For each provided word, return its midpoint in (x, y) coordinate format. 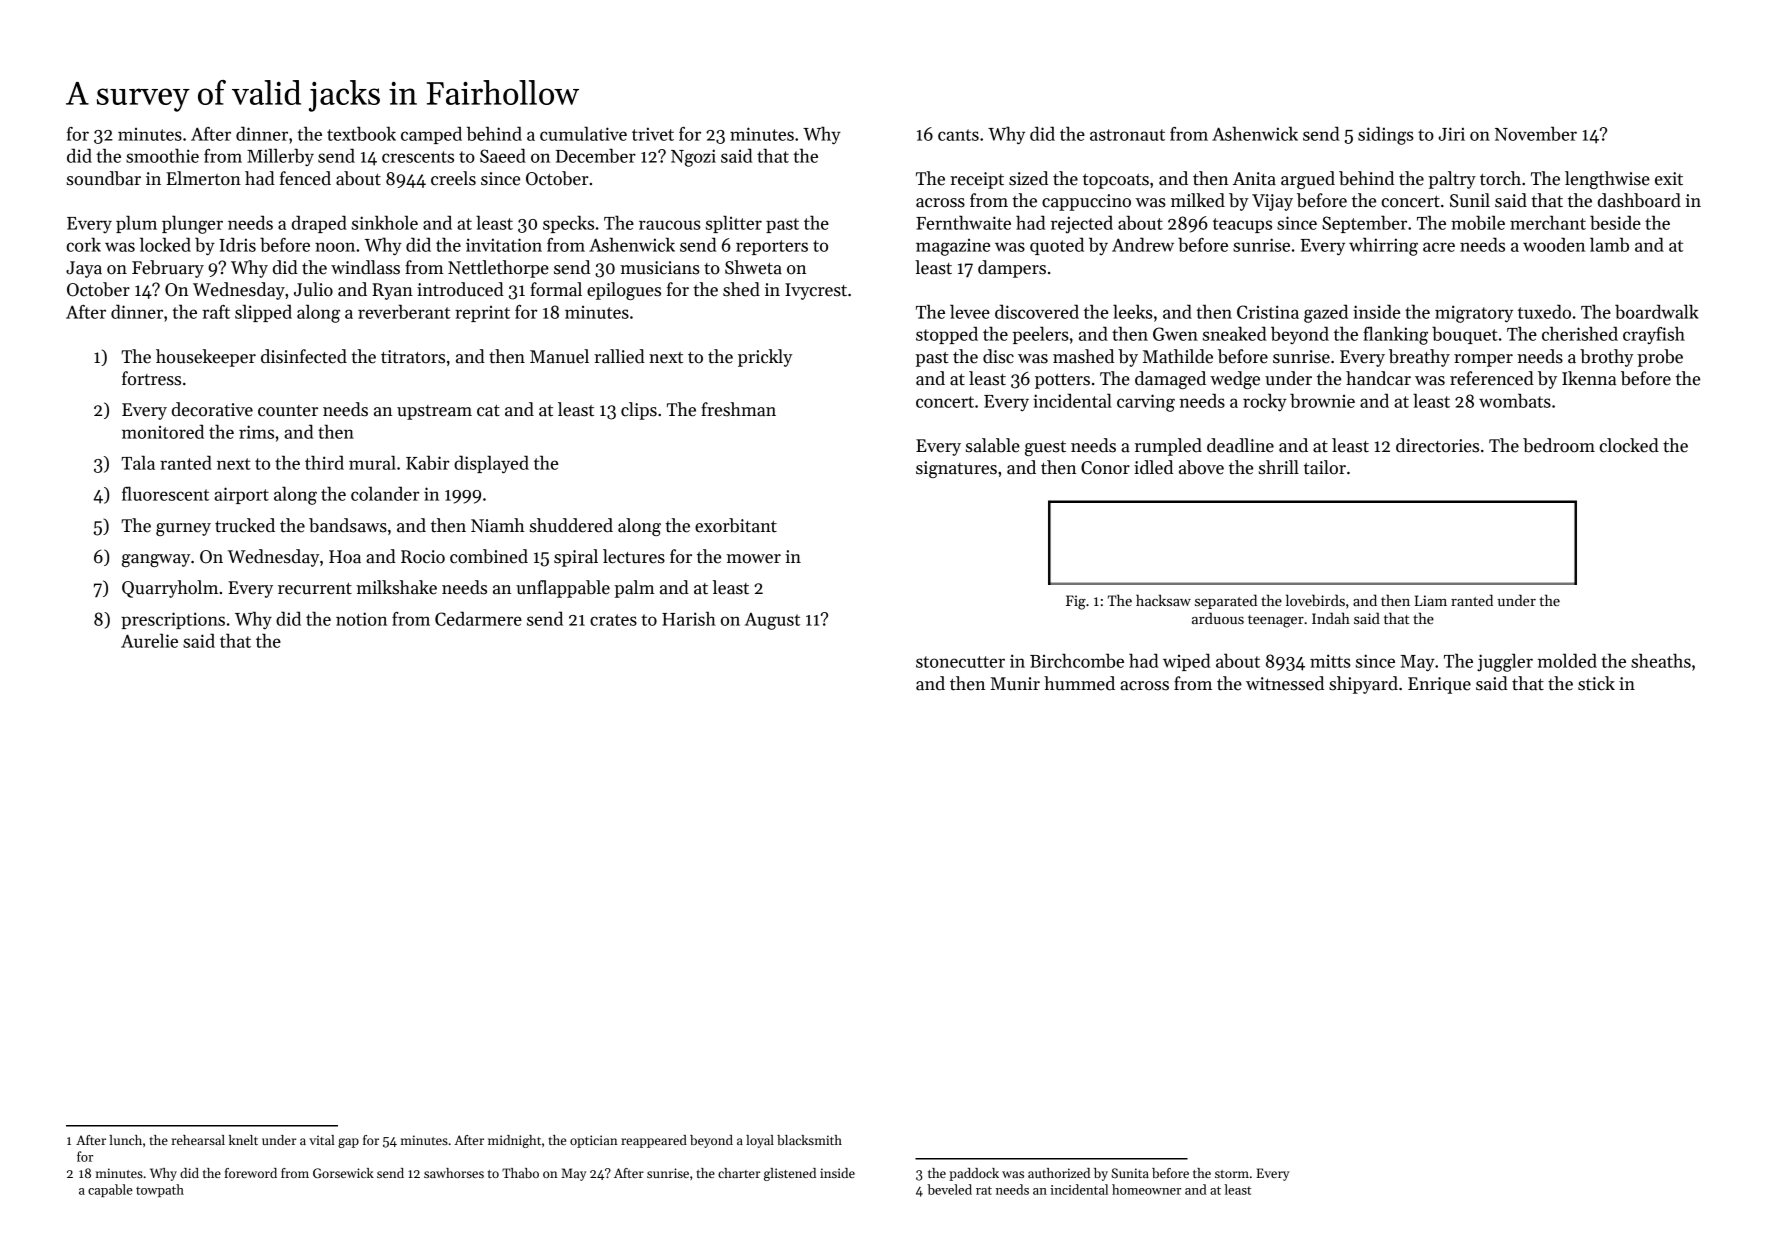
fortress (151, 378)
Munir (1015, 684)
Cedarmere (478, 618)
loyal (760, 1141)
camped (431, 135)
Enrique (1439, 685)
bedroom (1559, 445)
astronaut (1127, 135)
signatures (956, 469)
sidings (1386, 135)
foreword (251, 1173)
